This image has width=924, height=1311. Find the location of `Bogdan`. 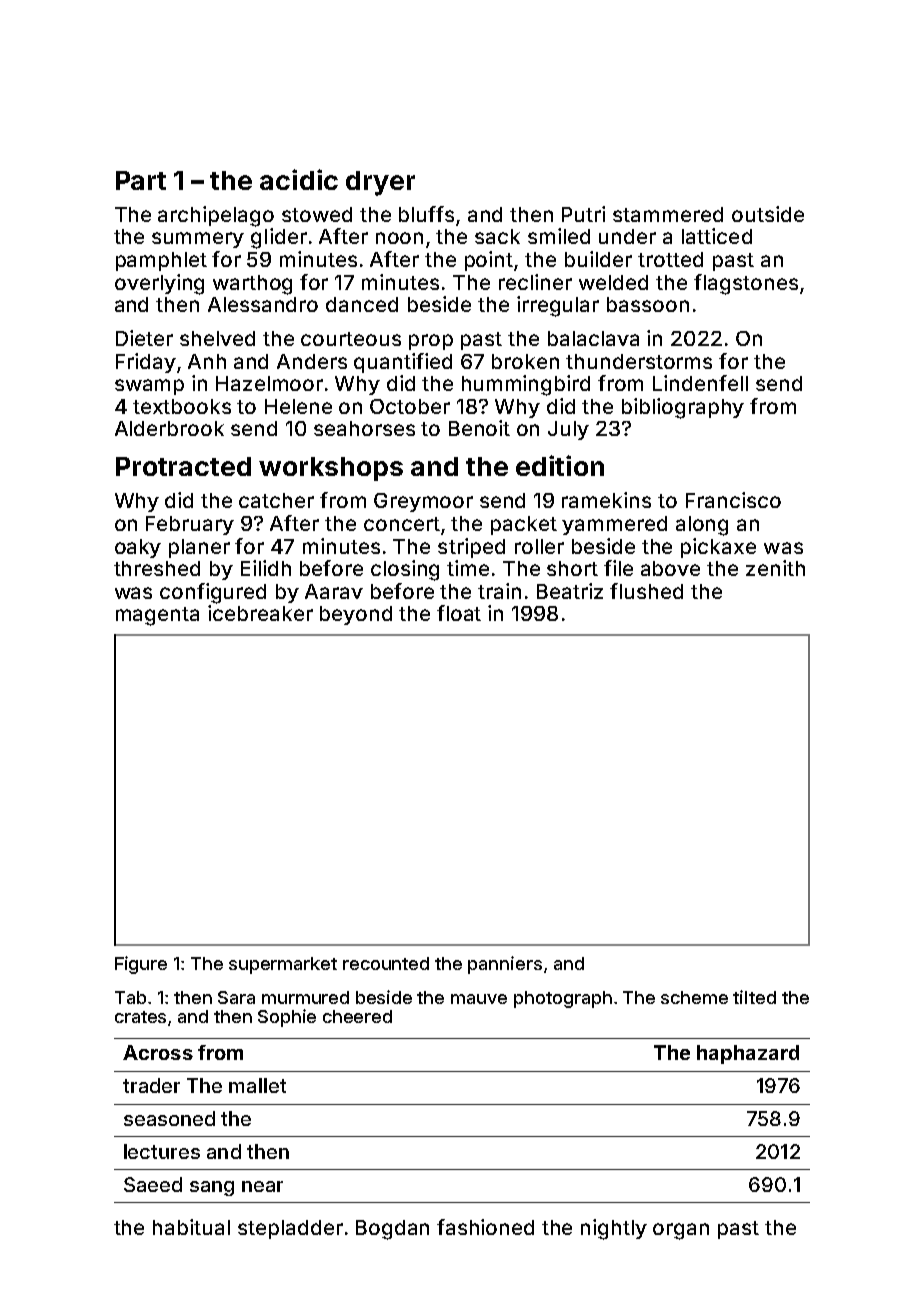

Bogdan is located at coordinates (392, 1230).
